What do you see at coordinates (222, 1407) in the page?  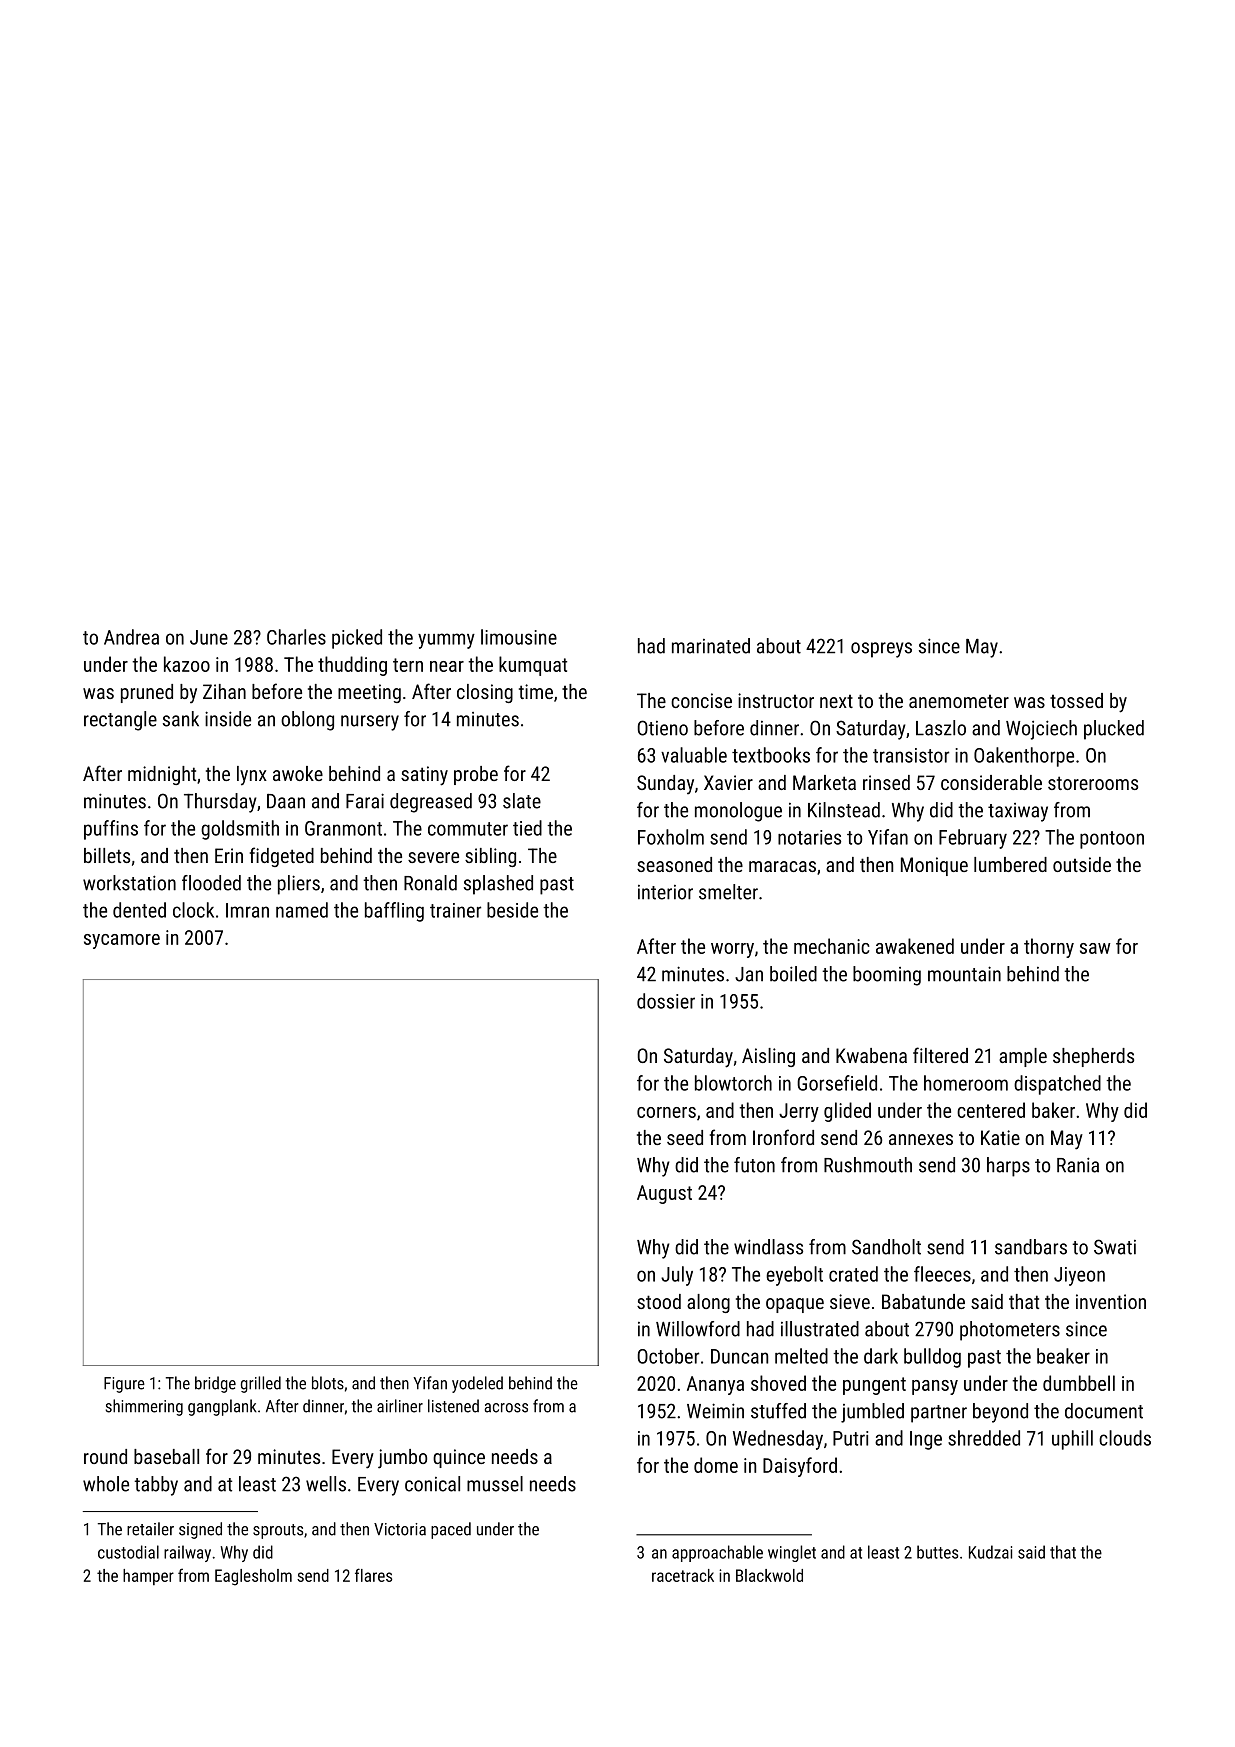 I see `gangplank` at bounding box center [222, 1407].
